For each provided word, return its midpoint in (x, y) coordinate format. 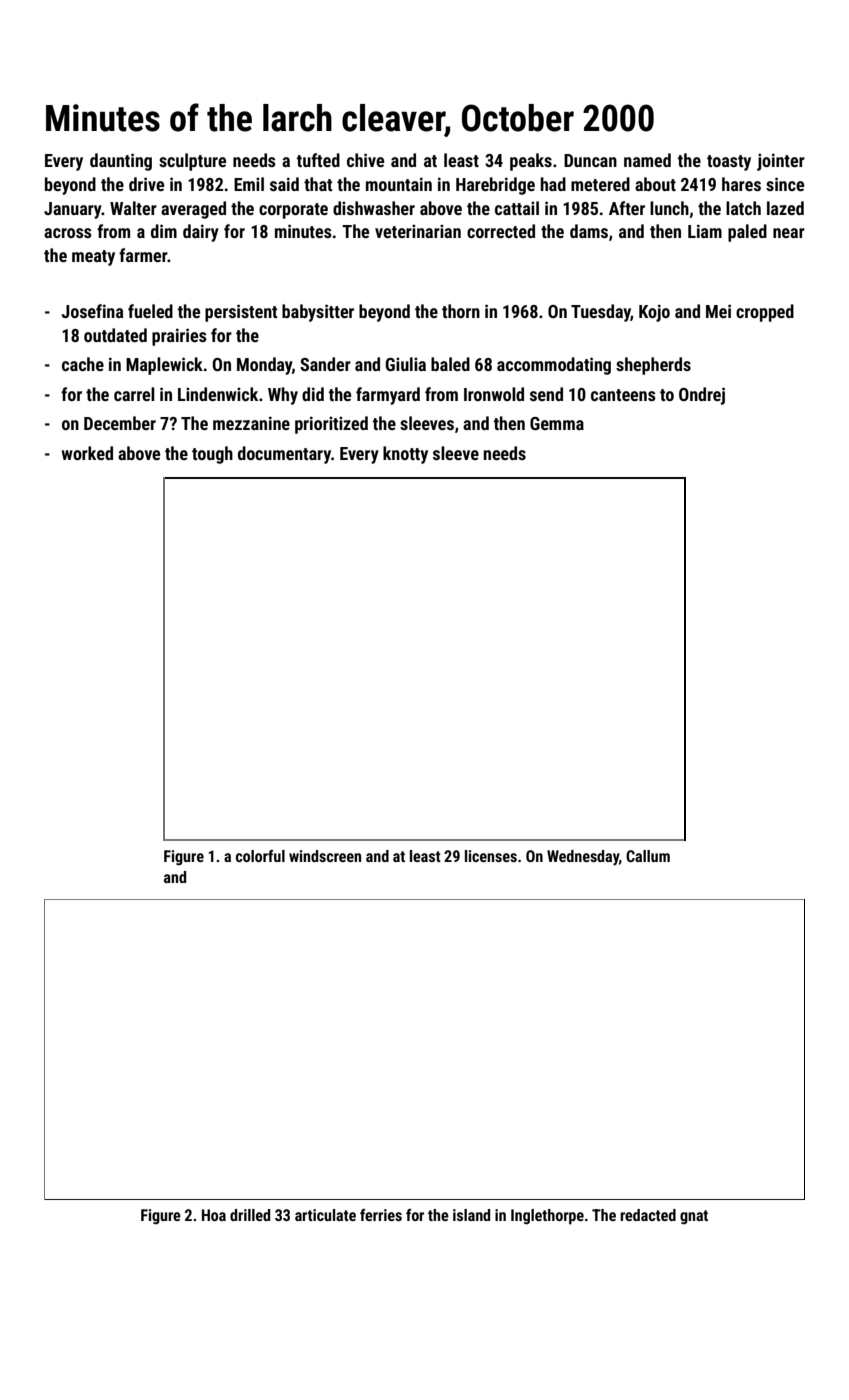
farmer (143, 255)
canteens (623, 395)
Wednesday (583, 858)
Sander (325, 364)
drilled (250, 1215)
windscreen (325, 856)
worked (87, 453)
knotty (405, 455)
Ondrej (702, 396)
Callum (648, 856)
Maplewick (164, 366)
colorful (260, 856)
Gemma (557, 423)
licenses (491, 856)
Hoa (214, 1215)
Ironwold (494, 394)
